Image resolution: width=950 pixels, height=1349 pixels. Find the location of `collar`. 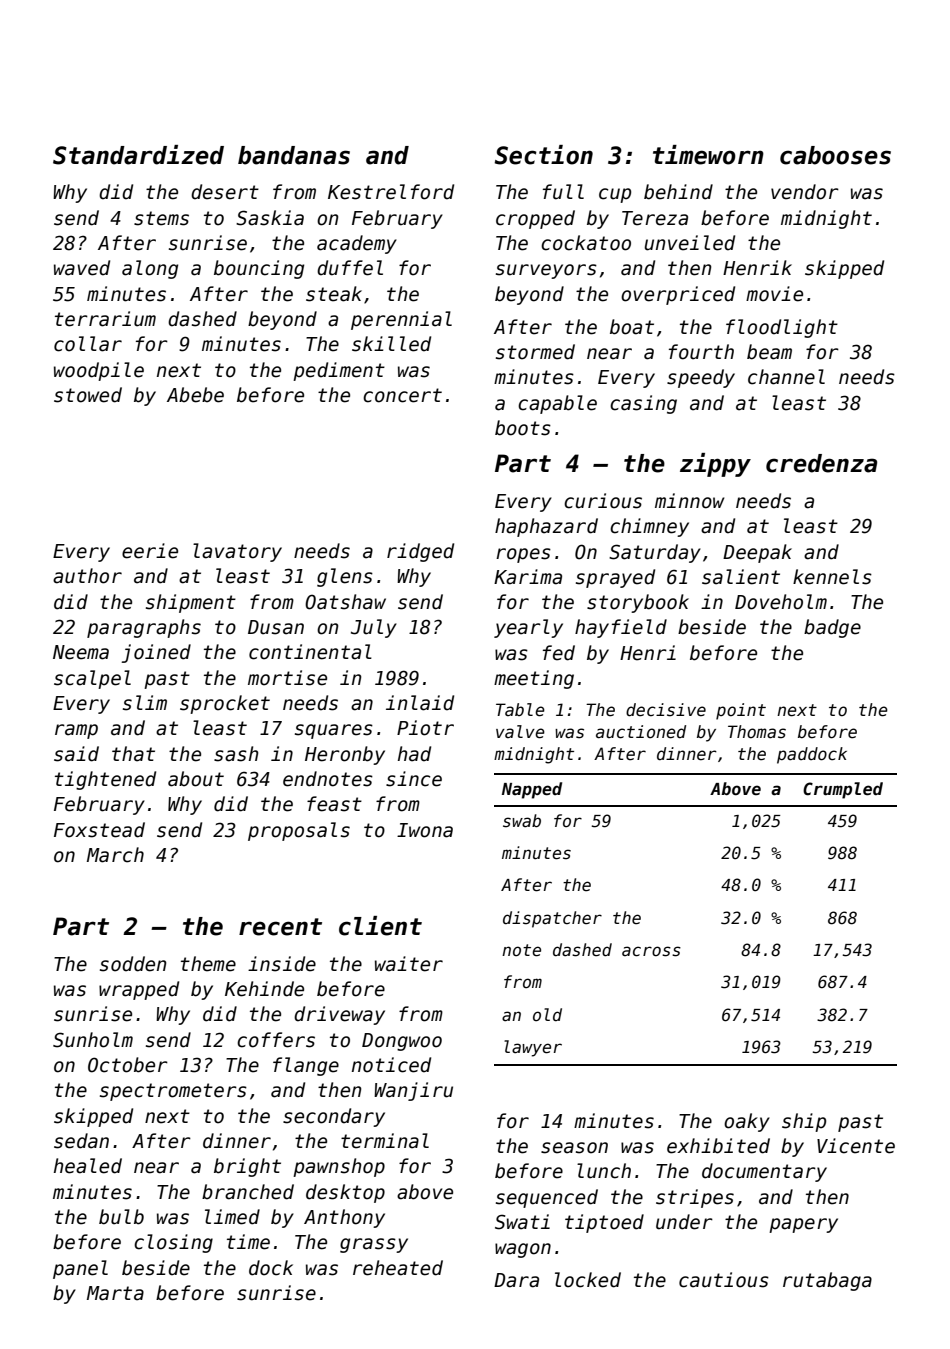

collar is located at coordinates (88, 344).
